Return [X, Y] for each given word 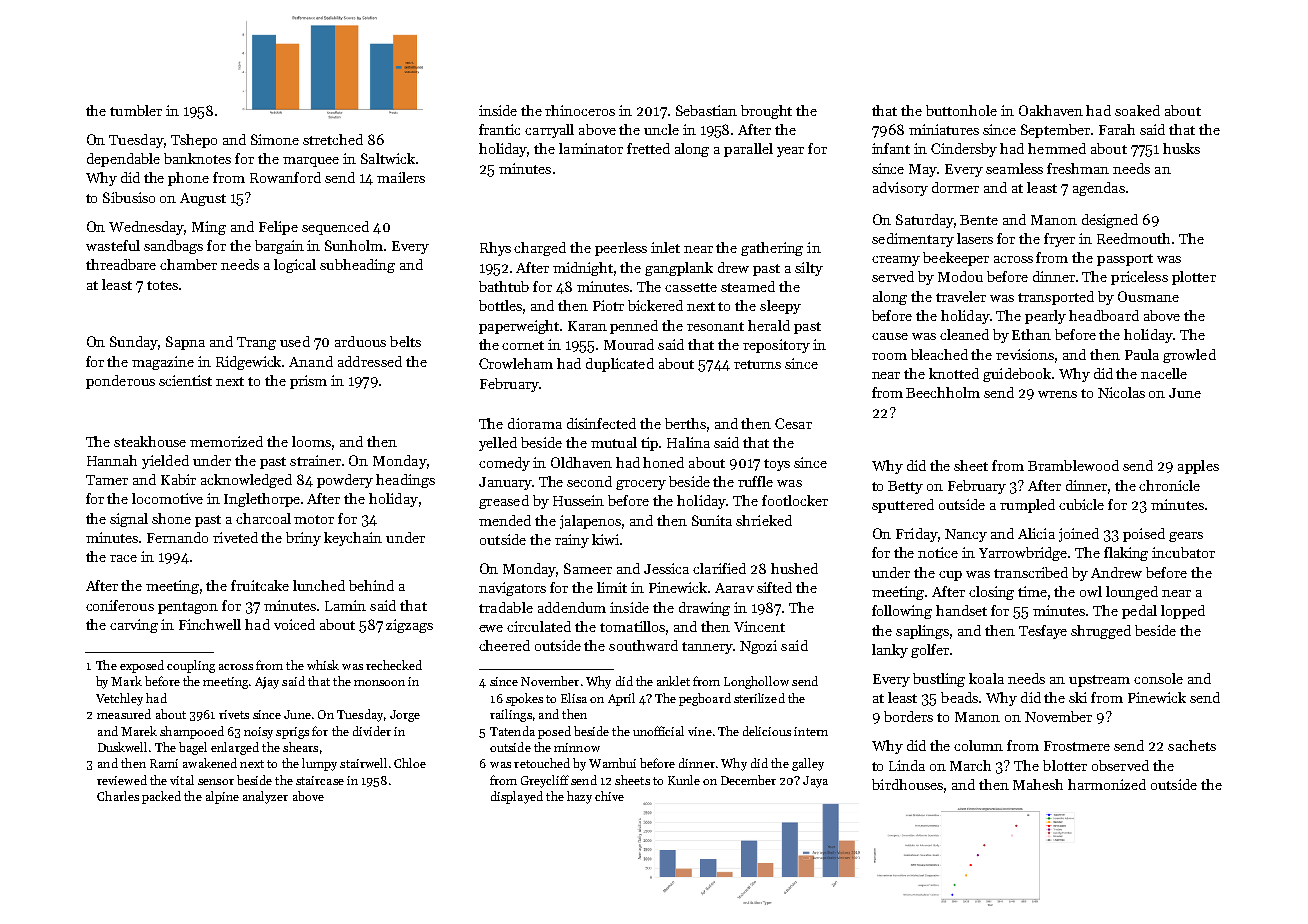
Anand [311, 361]
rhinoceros [580, 110]
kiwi [605, 539]
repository [776, 346]
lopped [1183, 612]
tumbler [136, 110]
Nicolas [1121, 392]
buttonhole [961, 110]
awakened [210, 763]
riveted [235, 537]
